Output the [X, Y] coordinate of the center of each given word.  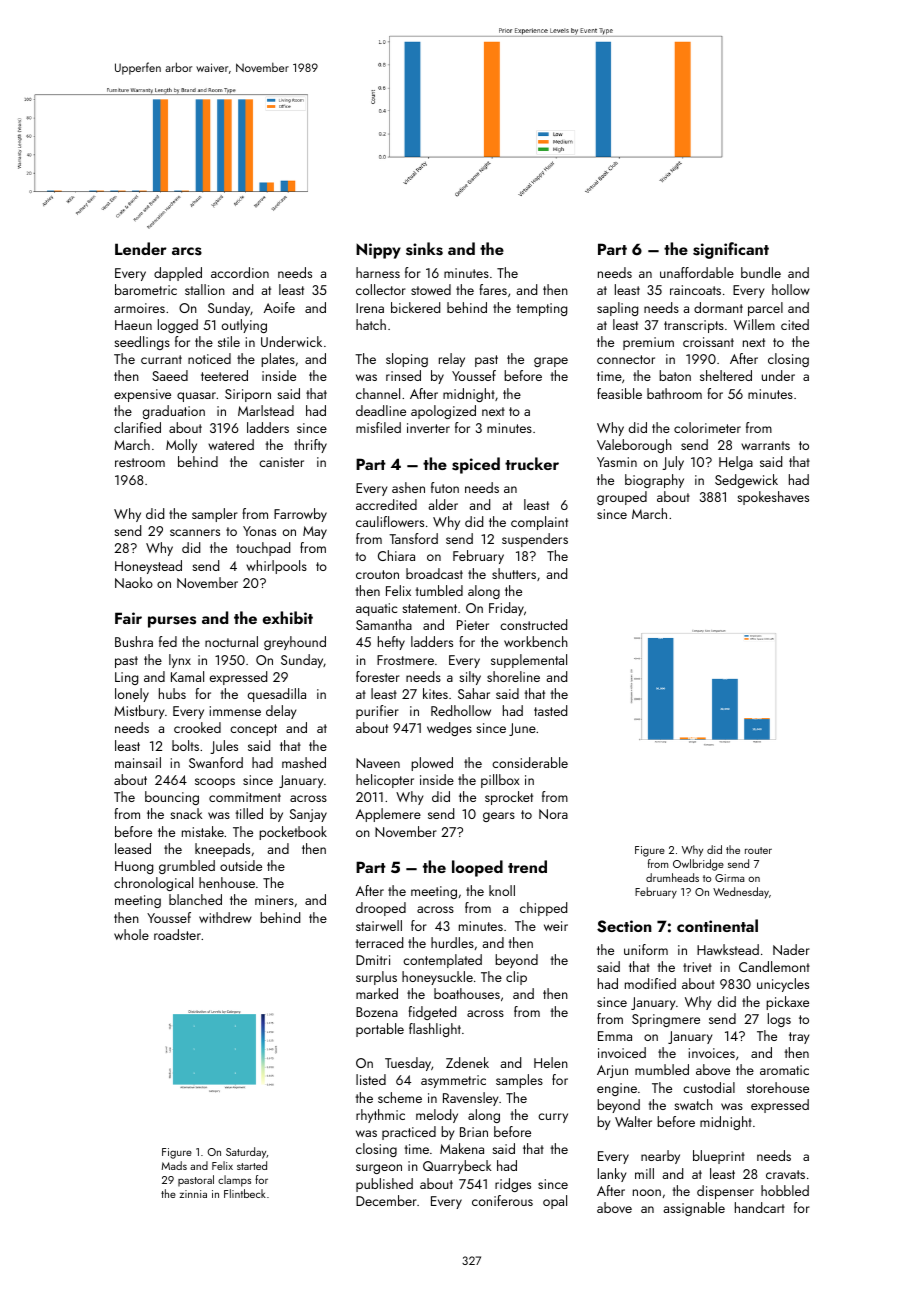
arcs [187, 251]
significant [731, 250]
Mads [174, 1165]
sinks [424, 249]
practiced [409, 1133]
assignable [694, 1209]
